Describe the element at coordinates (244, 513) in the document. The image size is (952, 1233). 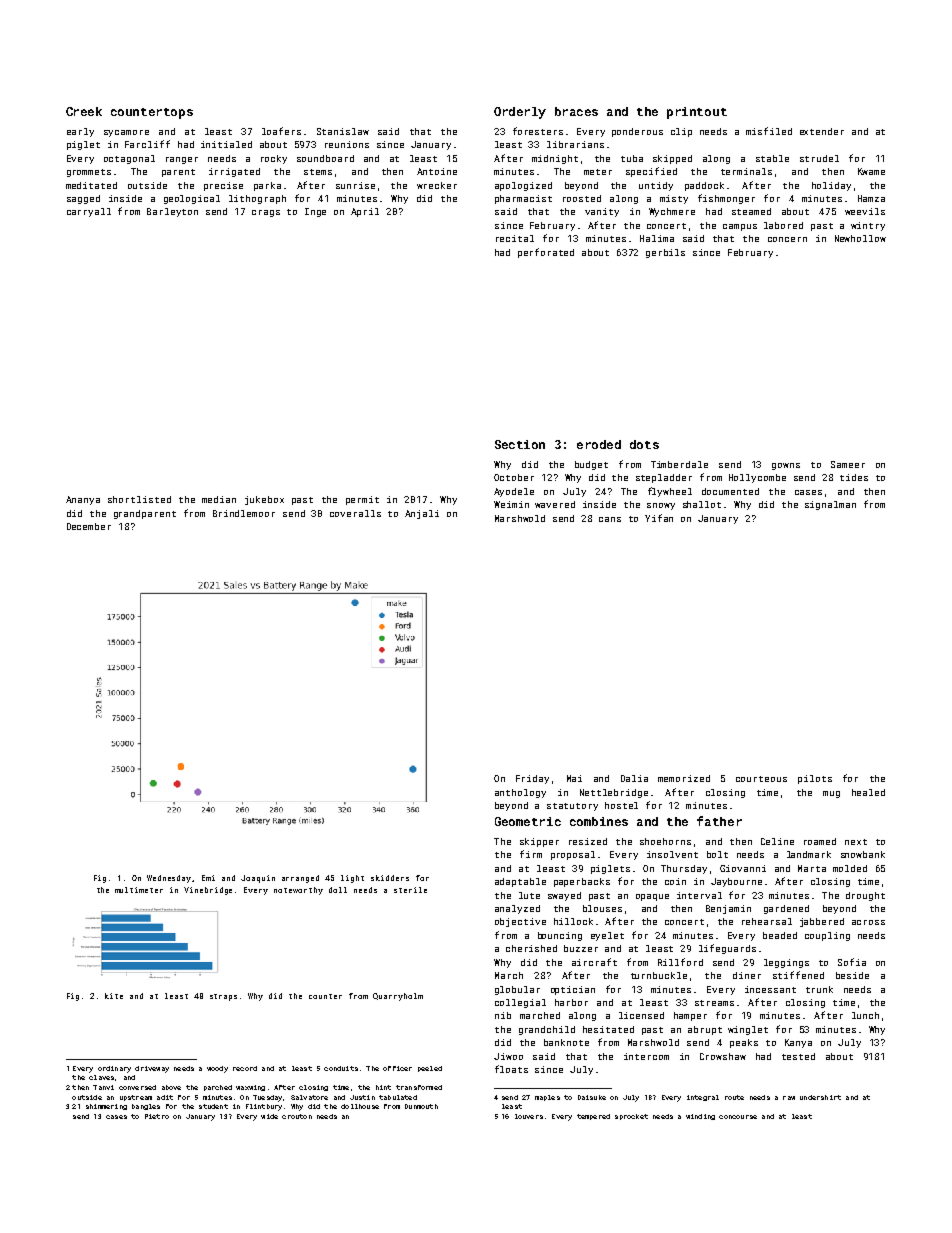
I see `Brindlemoor` at that location.
